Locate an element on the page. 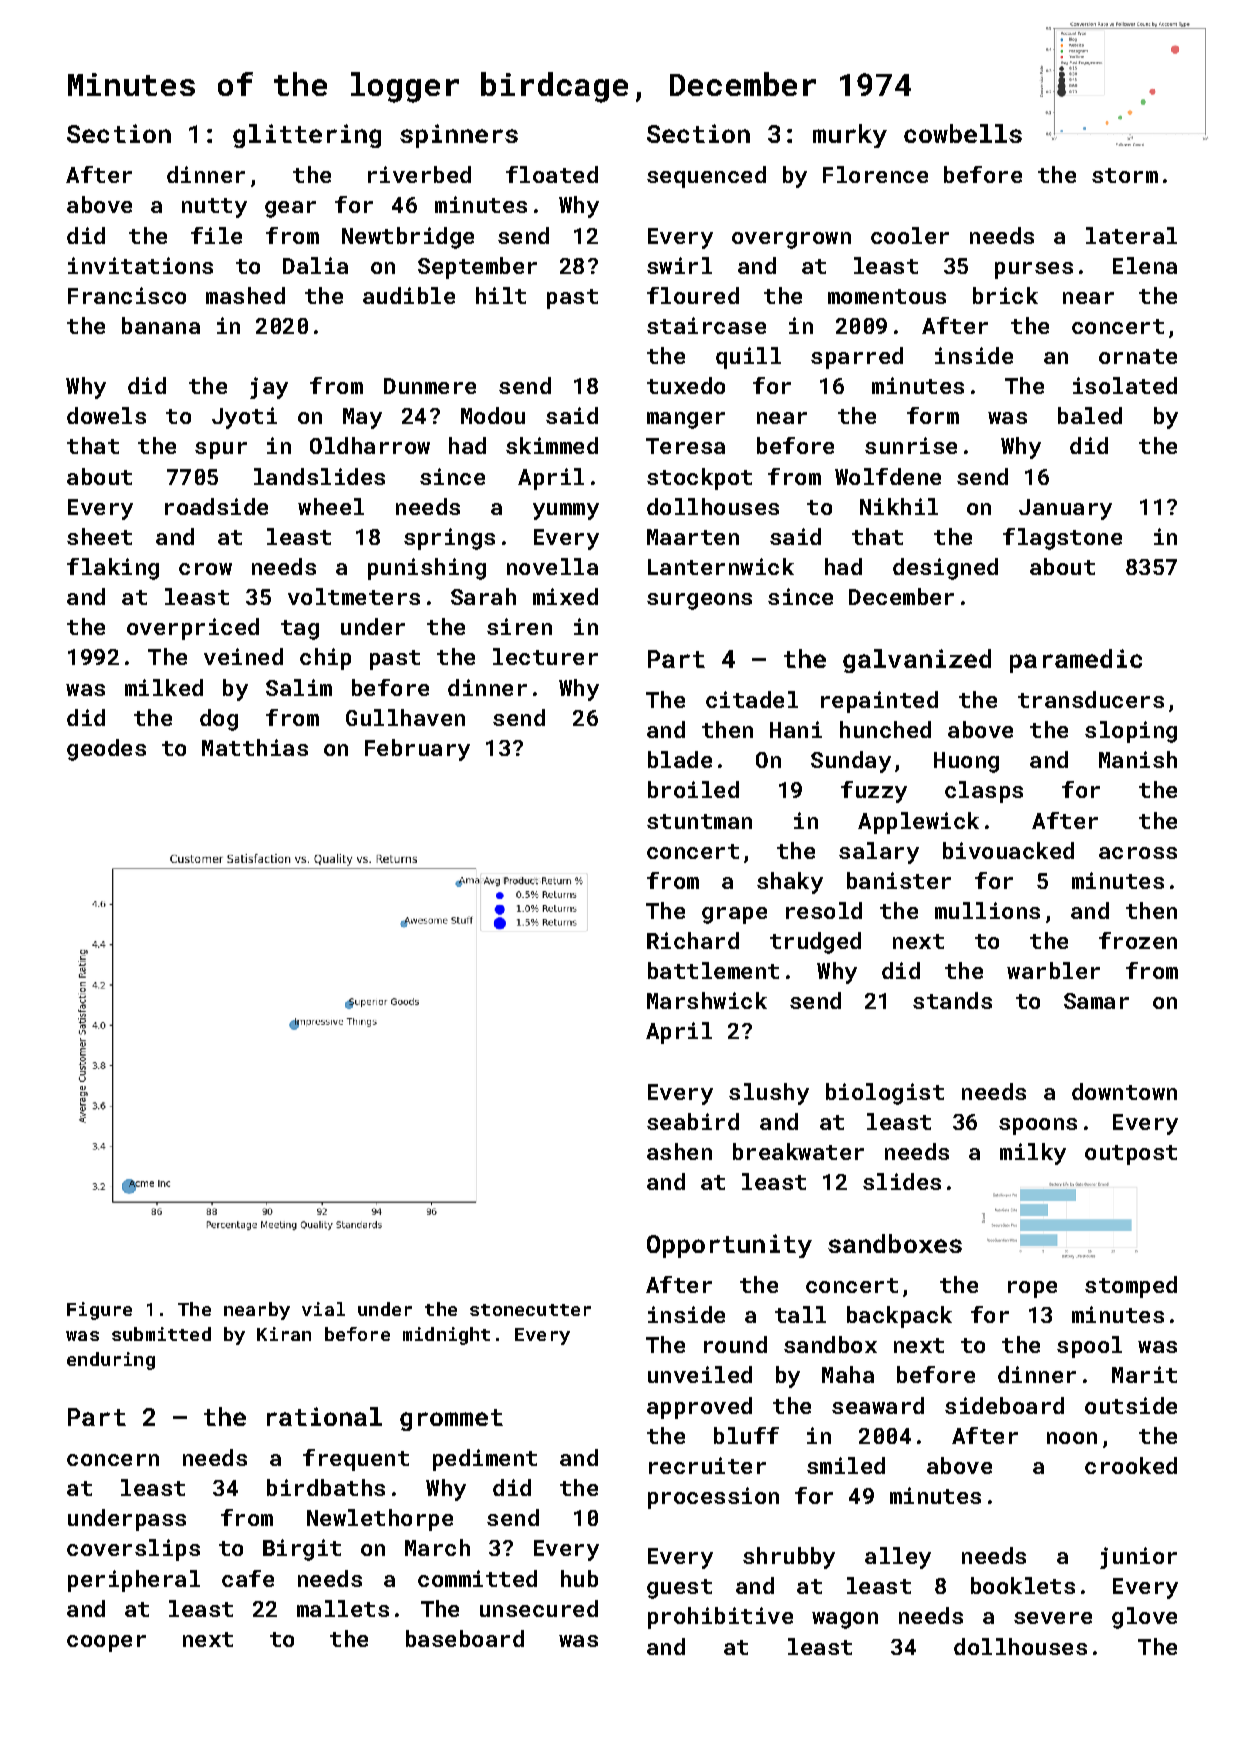 This document has height=1761, width=1245. coverslips is located at coordinates (133, 1550).
